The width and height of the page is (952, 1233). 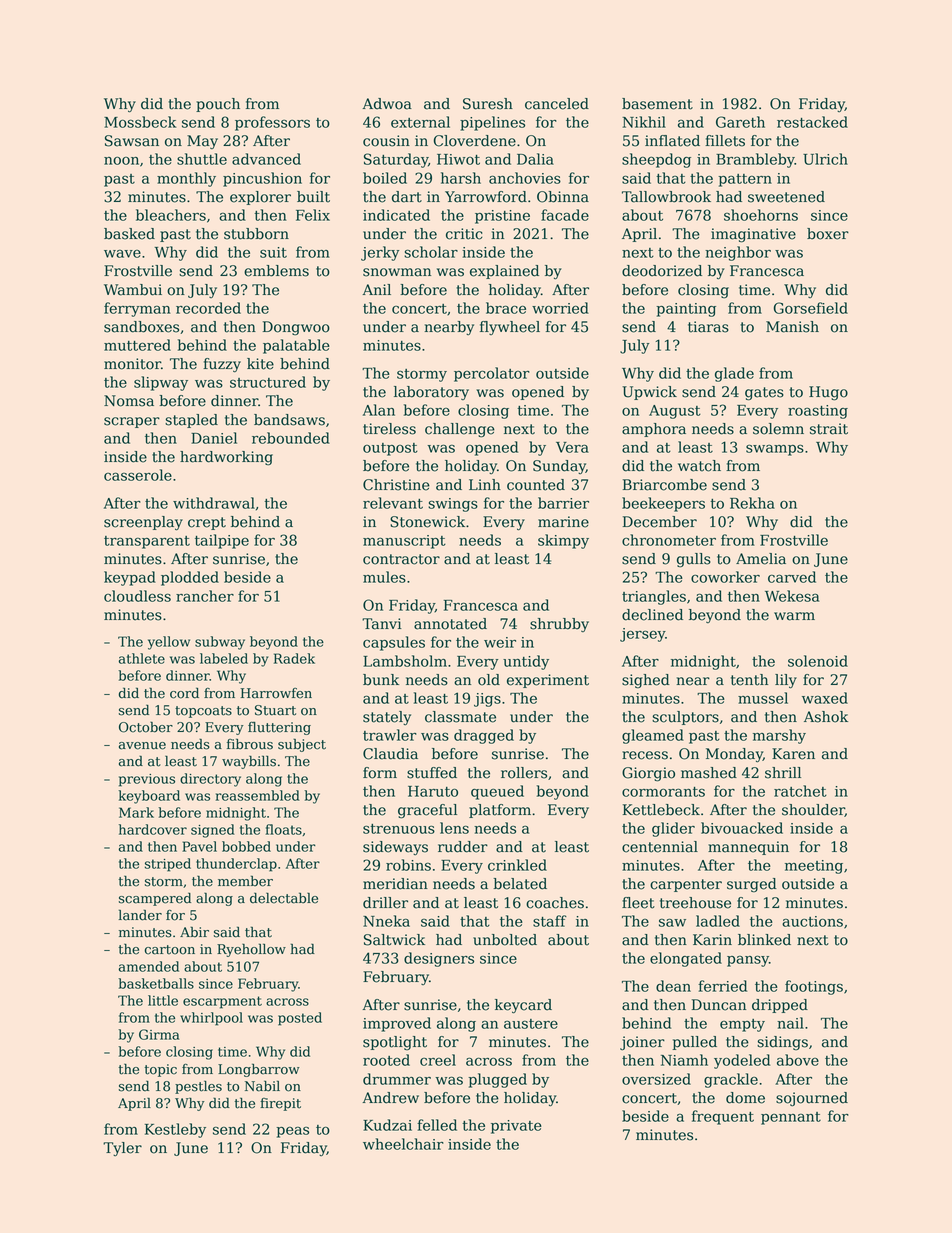 What do you see at coordinates (427, 811) in the page?
I see `graceful` at bounding box center [427, 811].
